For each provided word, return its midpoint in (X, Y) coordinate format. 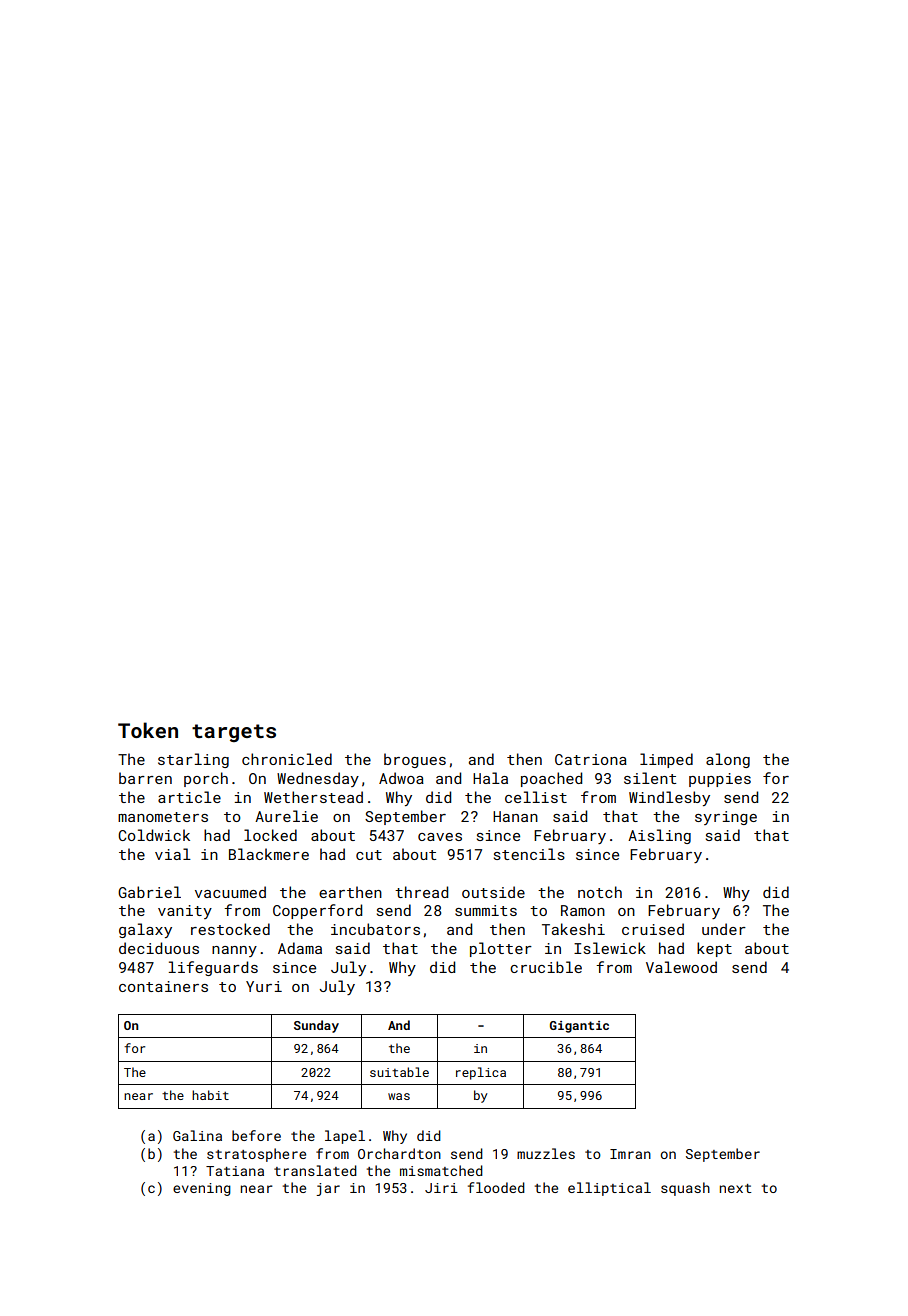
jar (328, 1189)
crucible (546, 967)
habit (210, 1095)
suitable (399, 1072)
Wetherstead (313, 797)
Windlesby (669, 798)
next (736, 1188)
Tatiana (235, 1171)
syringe (726, 818)
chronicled (287, 759)
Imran (630, 1154)
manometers (163, 817)
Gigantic (579, 1027)
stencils (529, 854)
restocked (230, 929)
